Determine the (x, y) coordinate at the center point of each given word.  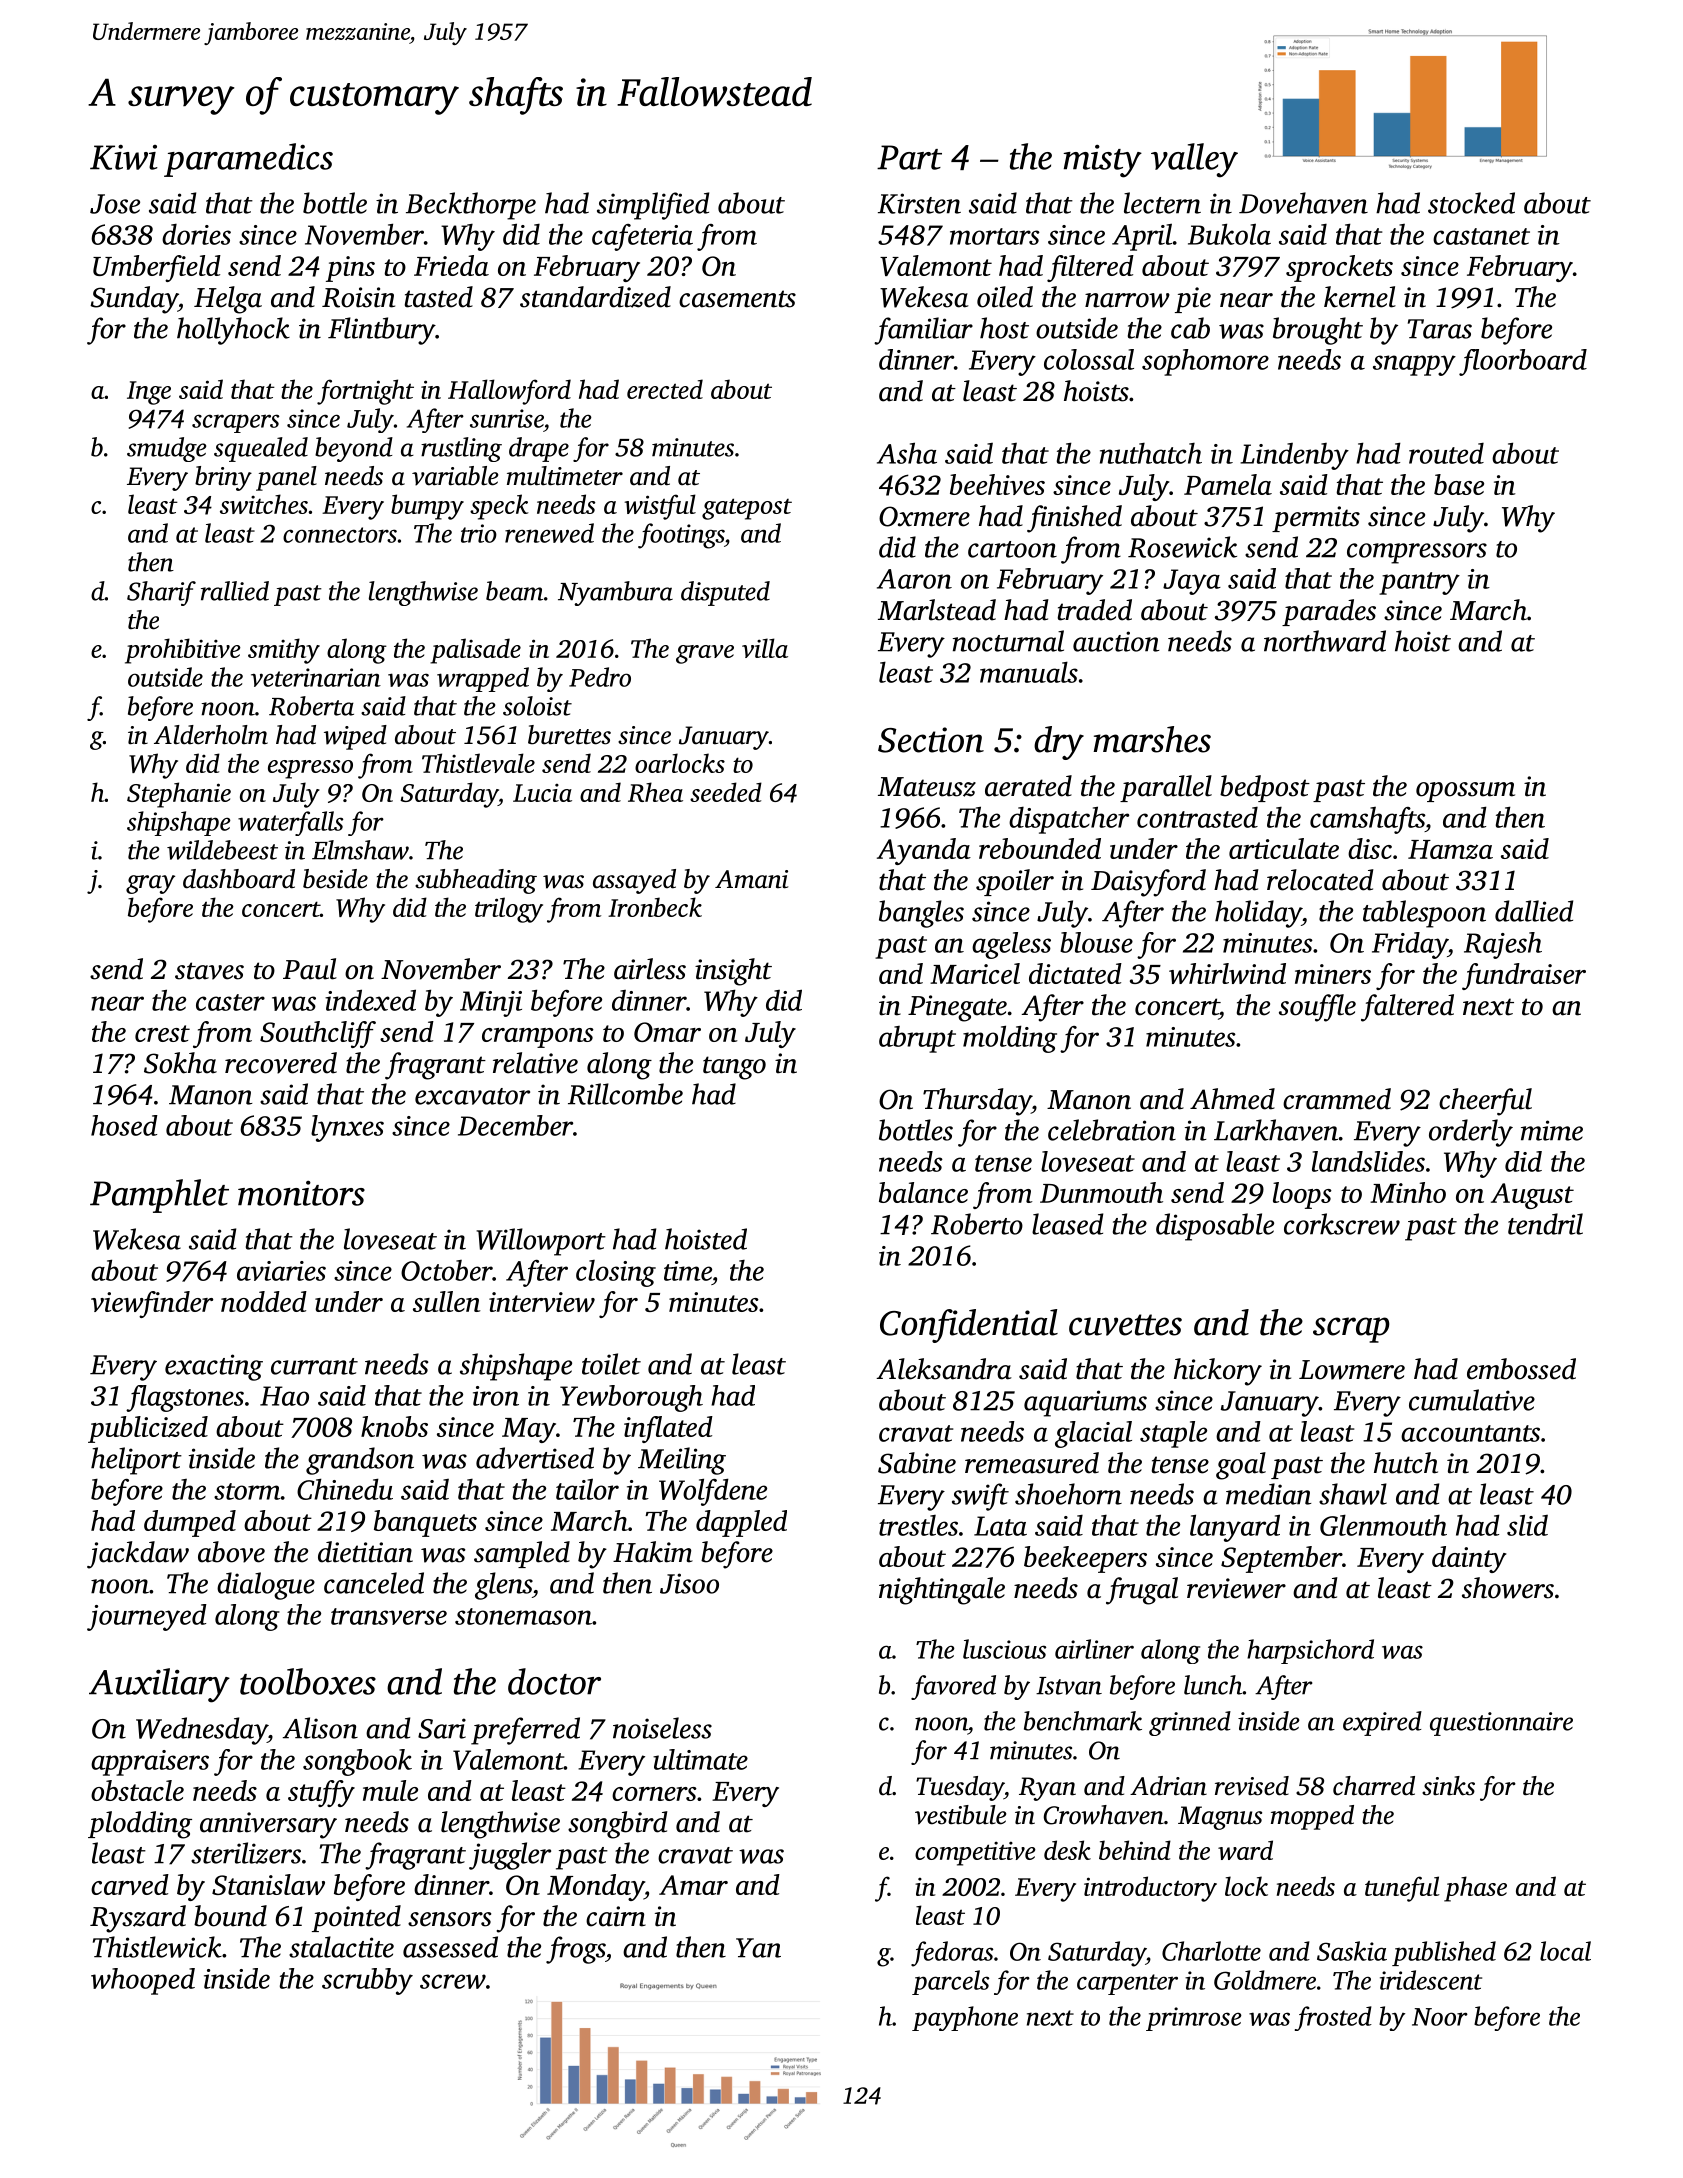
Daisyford (1148, 883)
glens (503, 1586)
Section (931, 740)
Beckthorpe (471, 206)
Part (909, 157)
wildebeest (222, 850)
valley (1194, 160)
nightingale (942, 1591)
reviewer (1236, 1588)
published (1444, 1953)
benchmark (1083, 1721)
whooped (143, 1981)
